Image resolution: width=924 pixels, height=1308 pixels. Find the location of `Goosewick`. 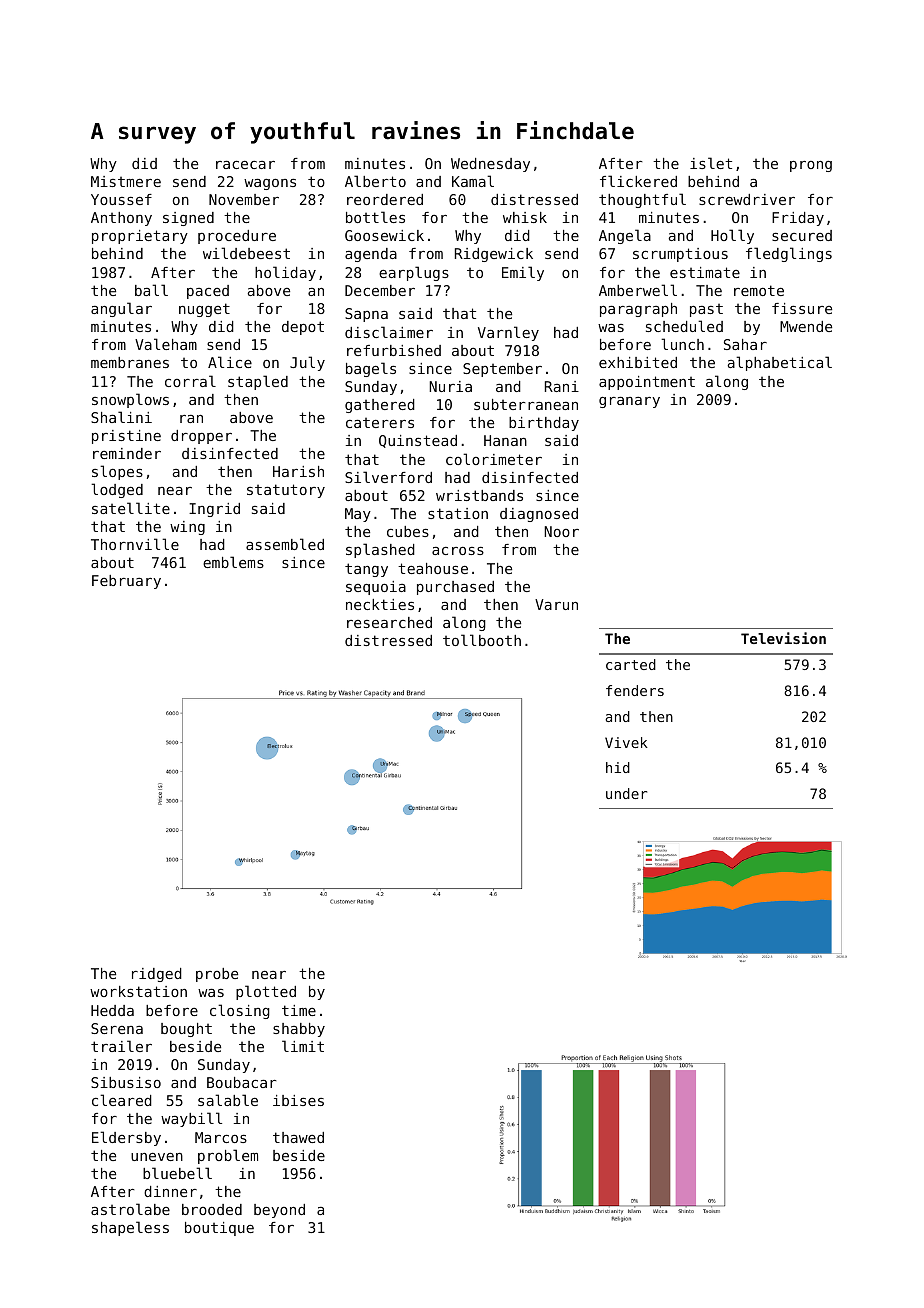

Goosewick is located at coordinates (384, 235).
